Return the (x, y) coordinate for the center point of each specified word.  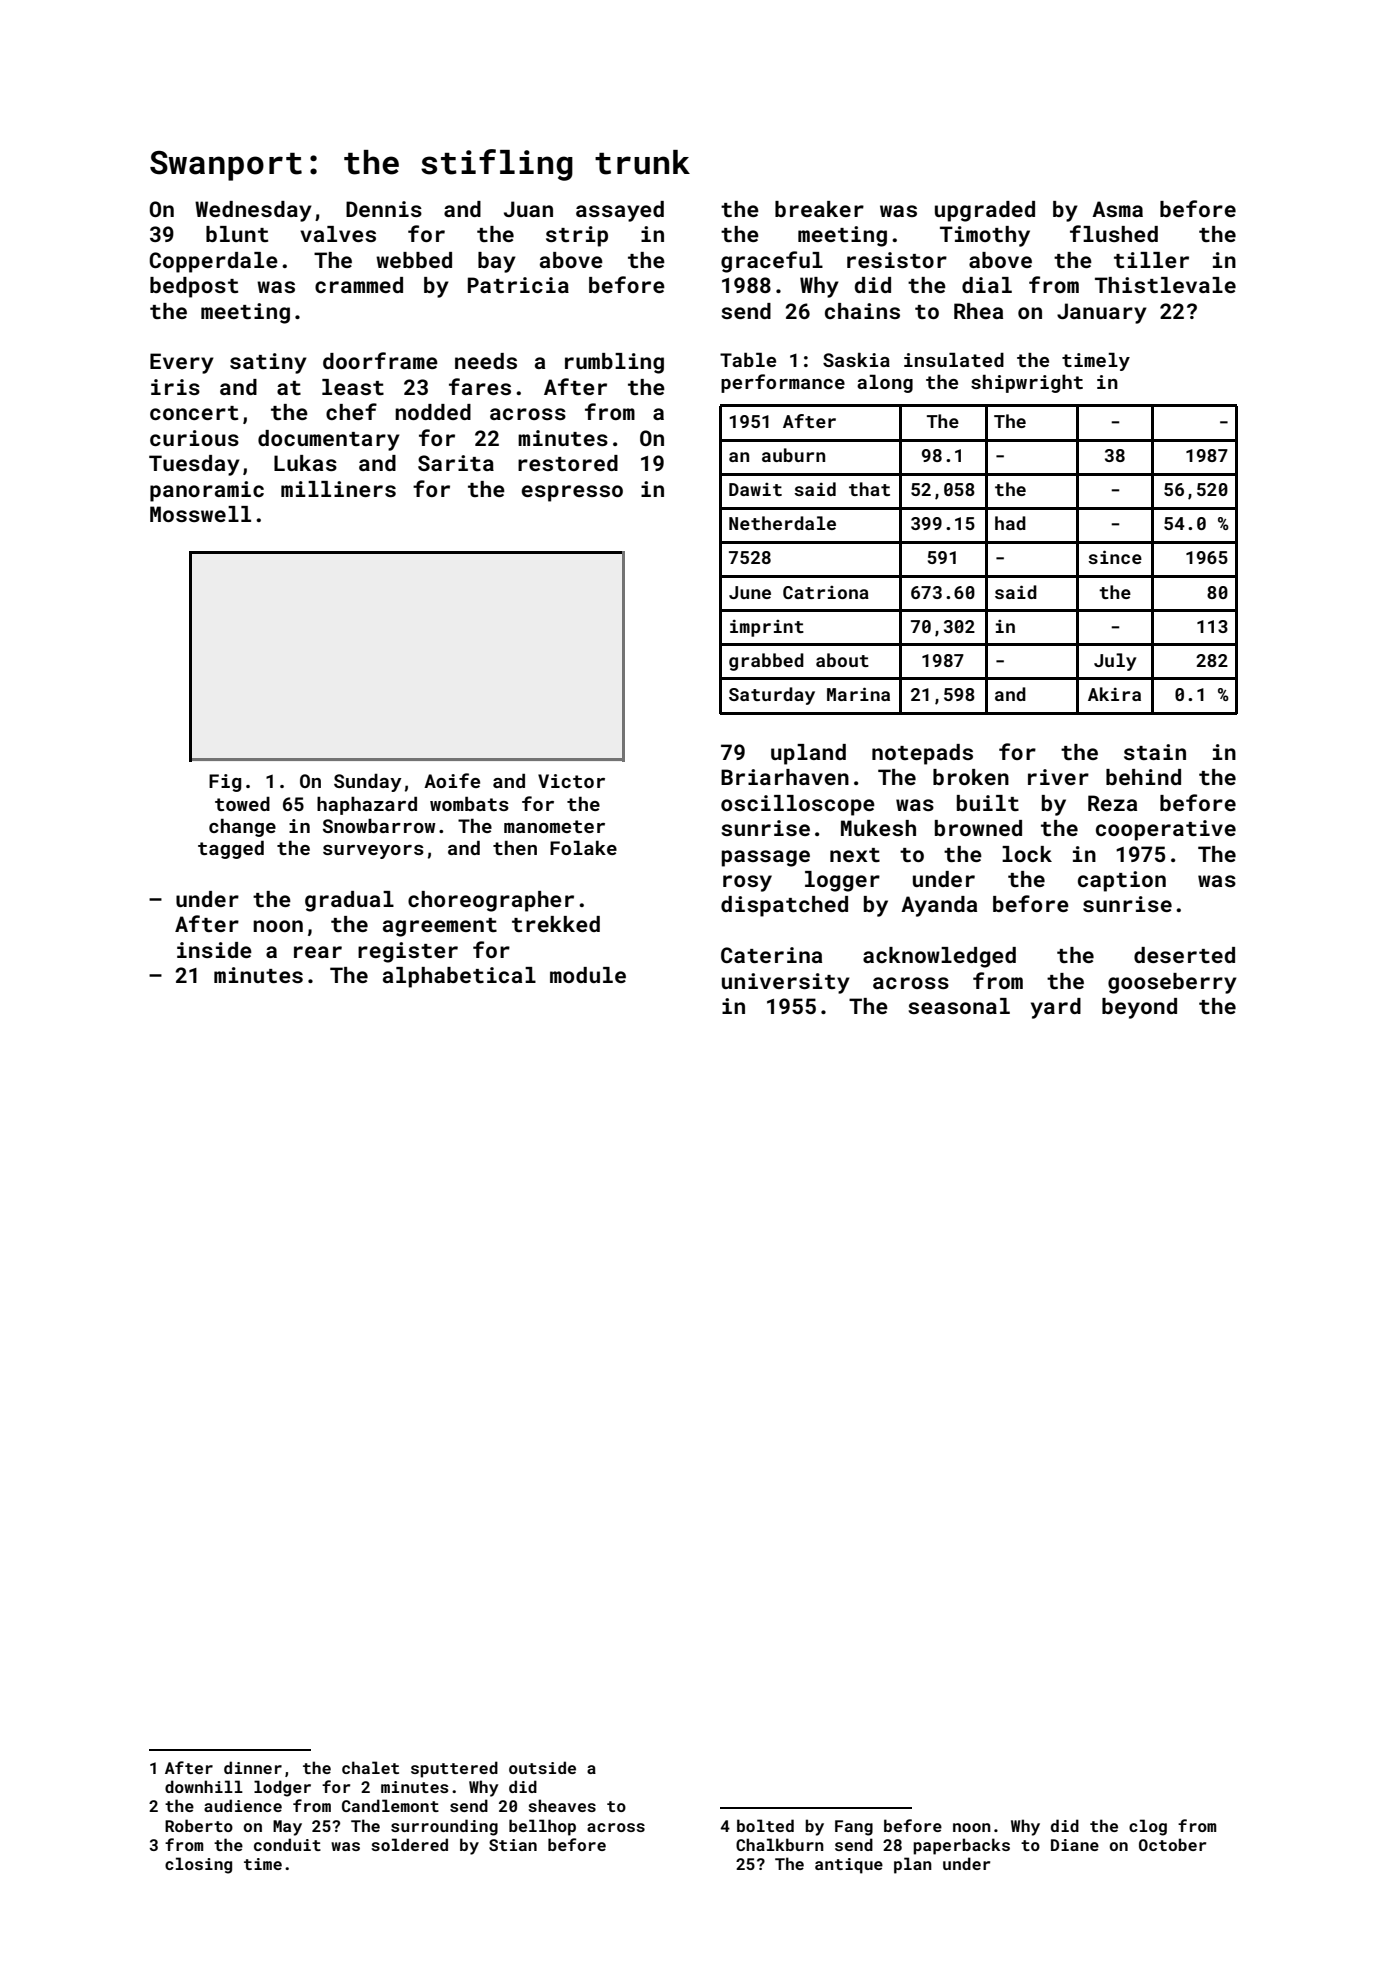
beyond (1139, 1008)
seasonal (959, 1006)
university (786, 983)
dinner (253, 1767)
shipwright (1027, 384)
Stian (513, 1845)
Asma (1117, 209)
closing (198, 1865)
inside (214, 950)
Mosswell (200, 514)
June (750, 592)
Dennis (384, 209)
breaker (819, 209)
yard (1056, 1008)
